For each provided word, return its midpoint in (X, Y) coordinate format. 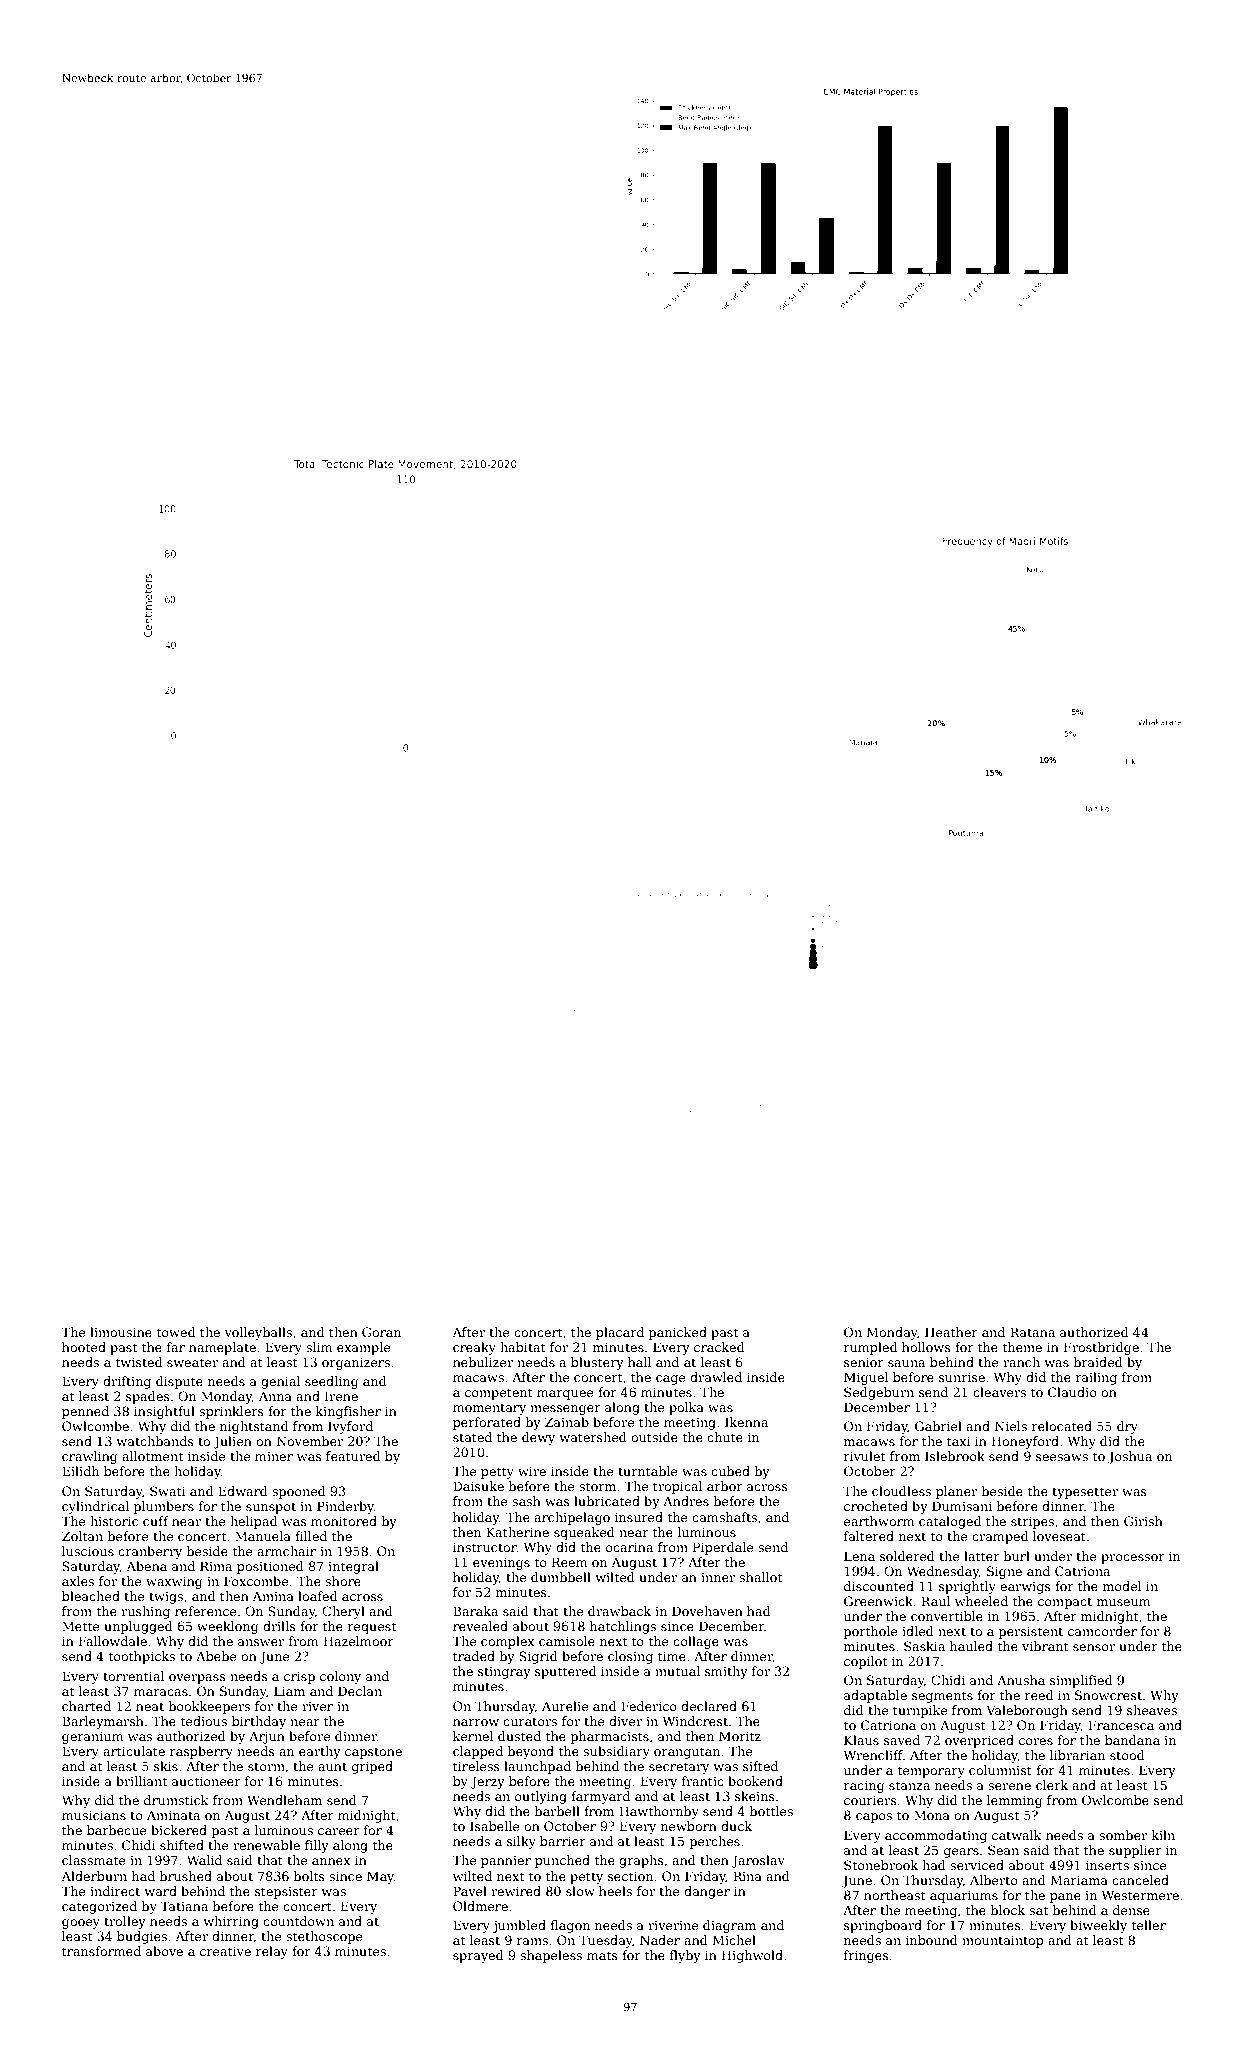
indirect (115, 1891)
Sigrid (538, 1657)
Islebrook (955, 1456)
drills (279, 1626)
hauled (971, 1646)
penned (85, 1412)
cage (670, 1380)
